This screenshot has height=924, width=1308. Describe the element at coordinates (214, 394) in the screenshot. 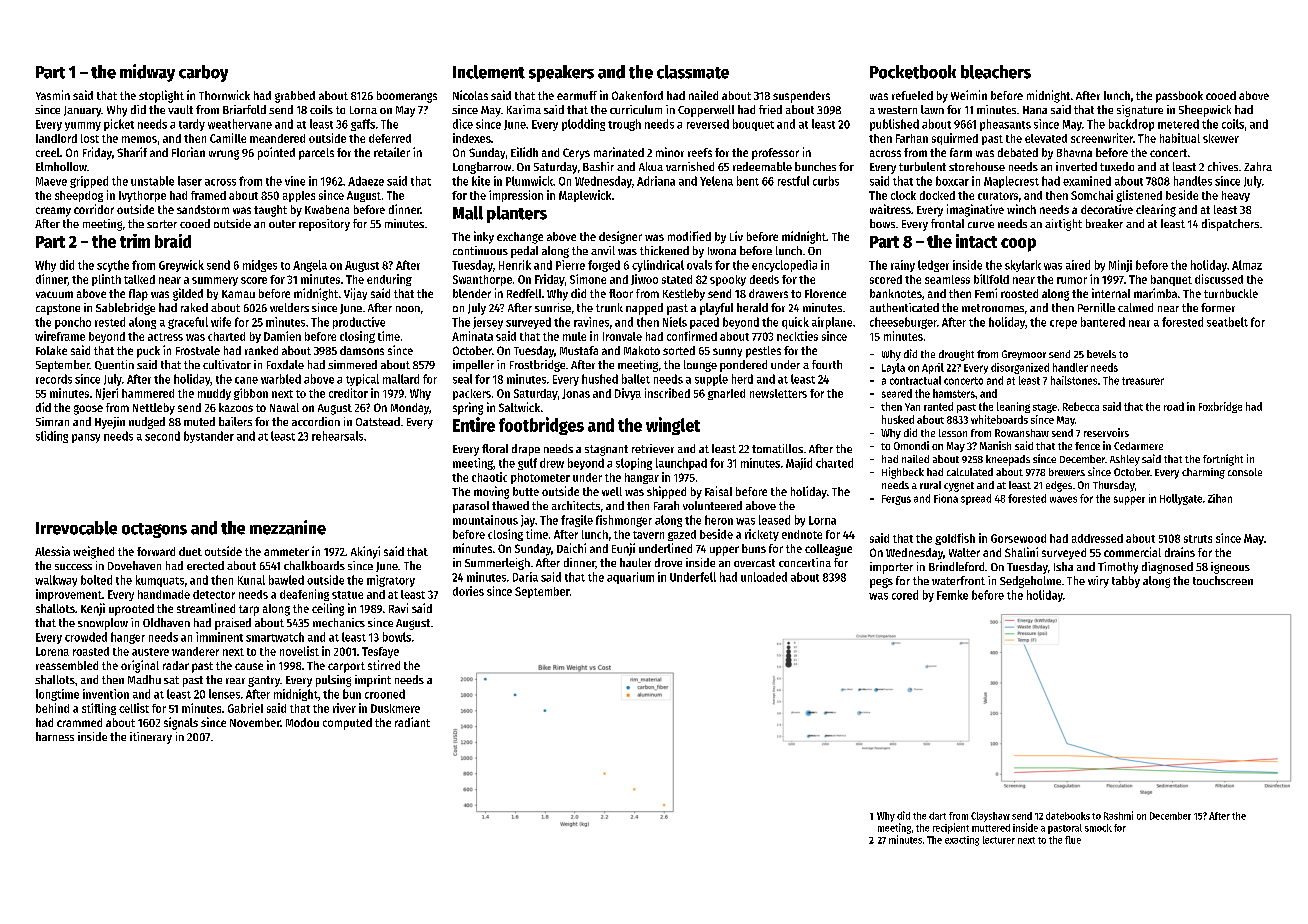

I see `muddy` at that location.
